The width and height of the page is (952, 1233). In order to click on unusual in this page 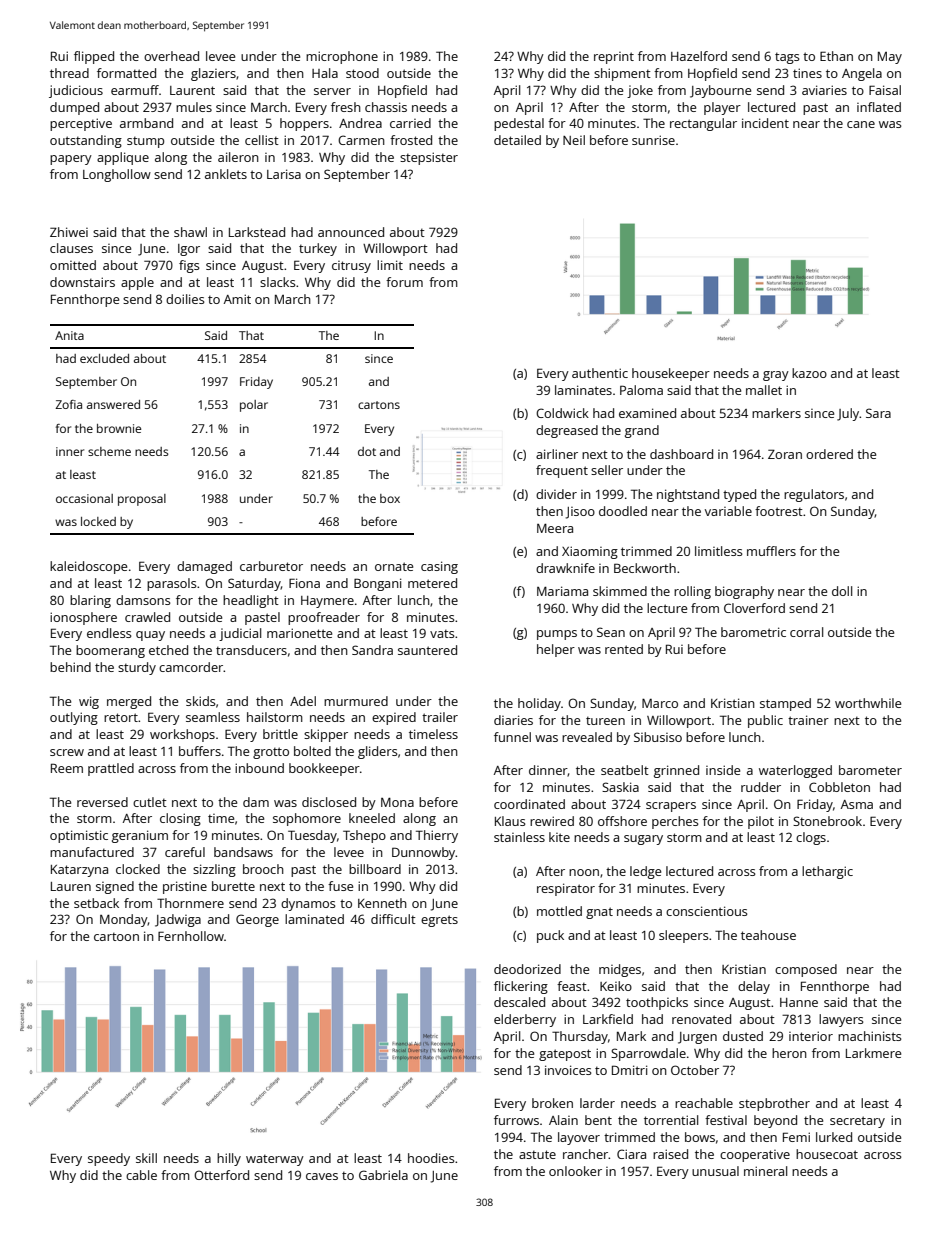, I will do `click(715, 1171)`.
